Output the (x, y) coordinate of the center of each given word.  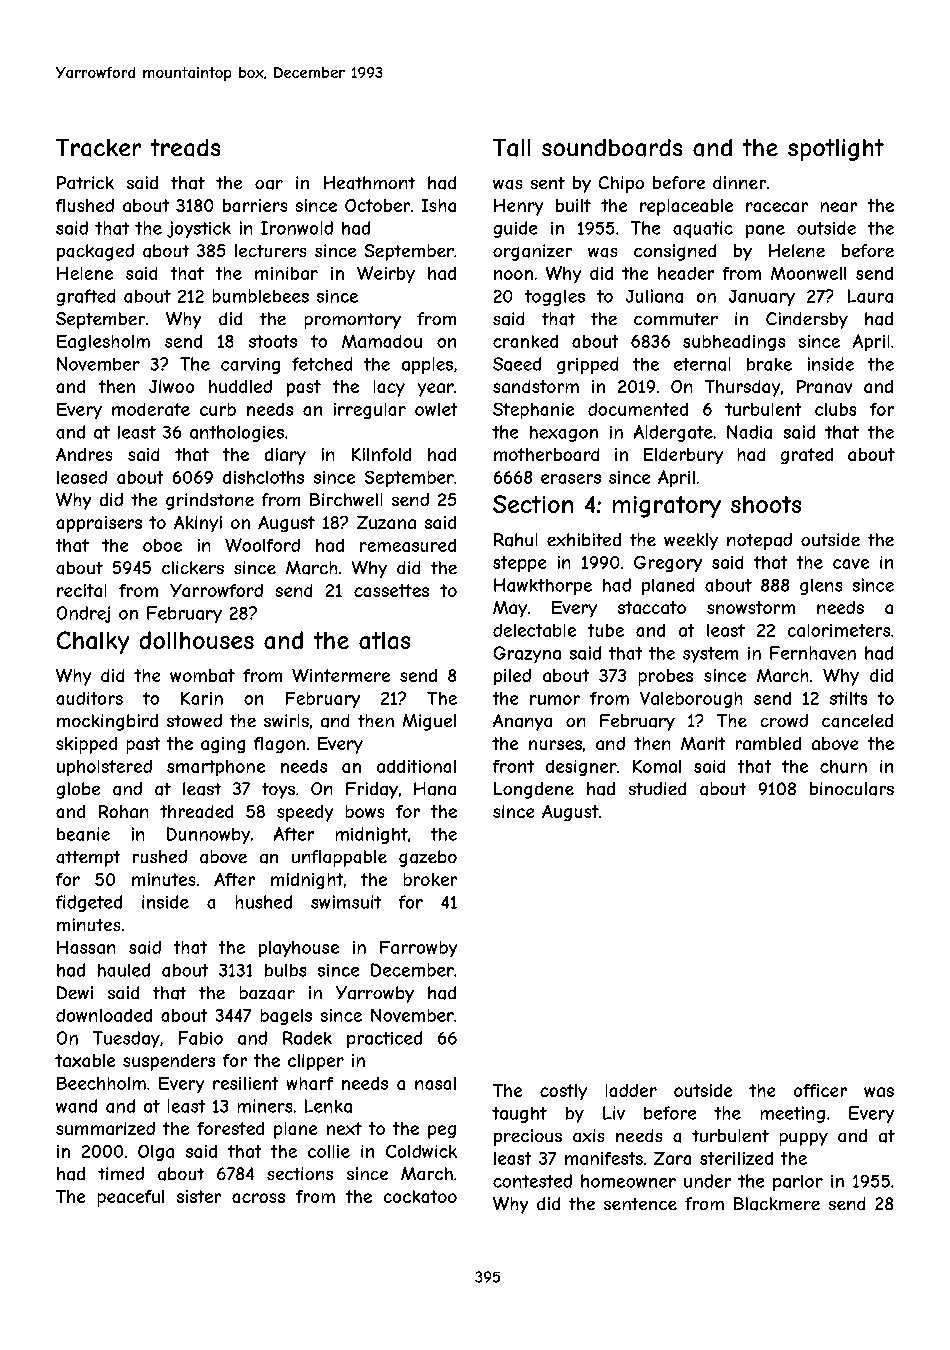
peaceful (131, 1198)
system (710, 655)
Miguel (429, 722)
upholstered (104, 768)
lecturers (270, 250)
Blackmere (777, 1204)
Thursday (742, 388)
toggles (555, 298)
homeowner (628, 1181)
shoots (766, 504)
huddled (240, 386)
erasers (571, 479)
